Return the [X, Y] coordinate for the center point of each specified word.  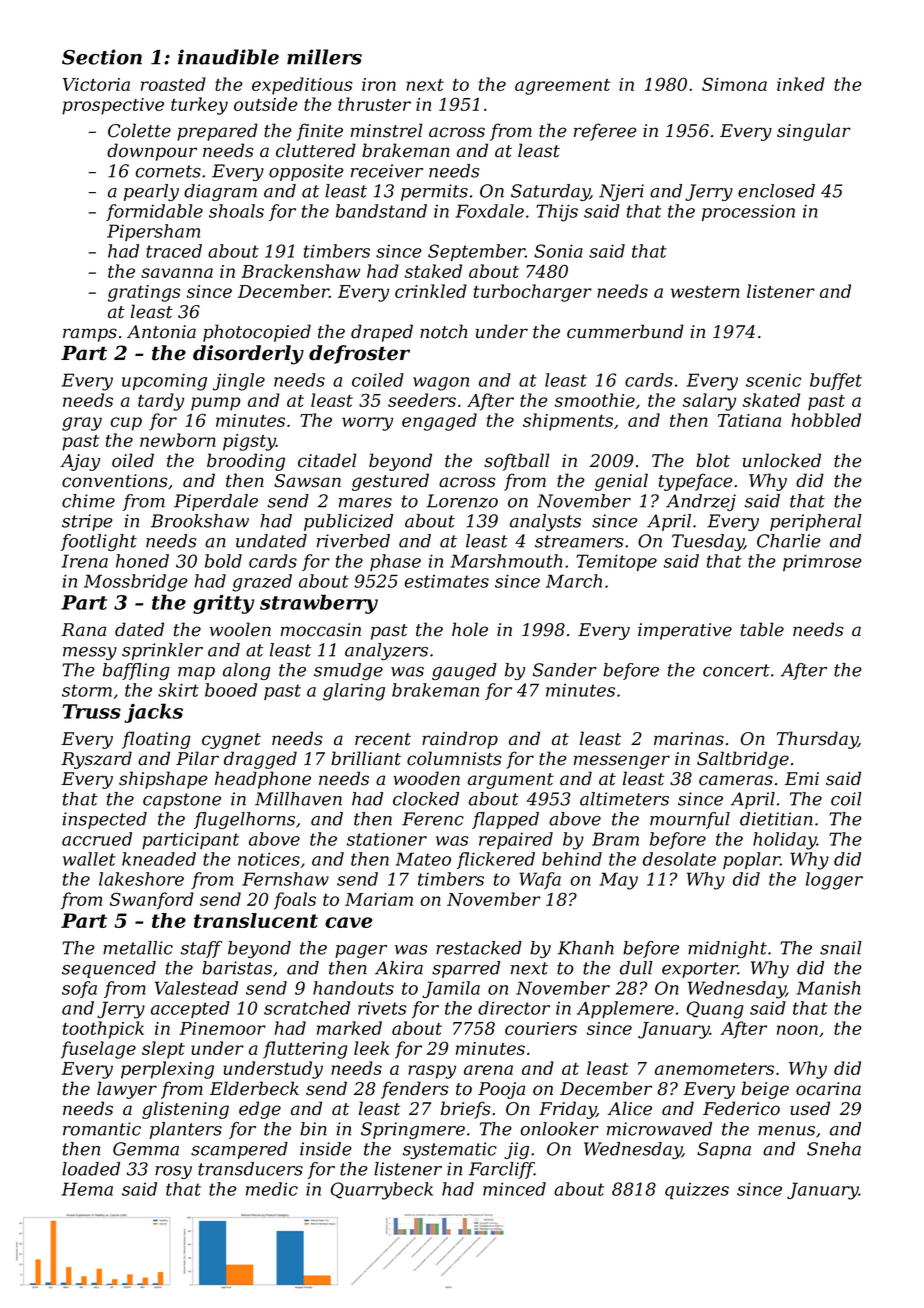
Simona [734, 84]
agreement [562, 87]
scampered [239, 1150]
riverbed [353, 541]
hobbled [826, 420]
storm [87, 690]
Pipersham [153, 232]
